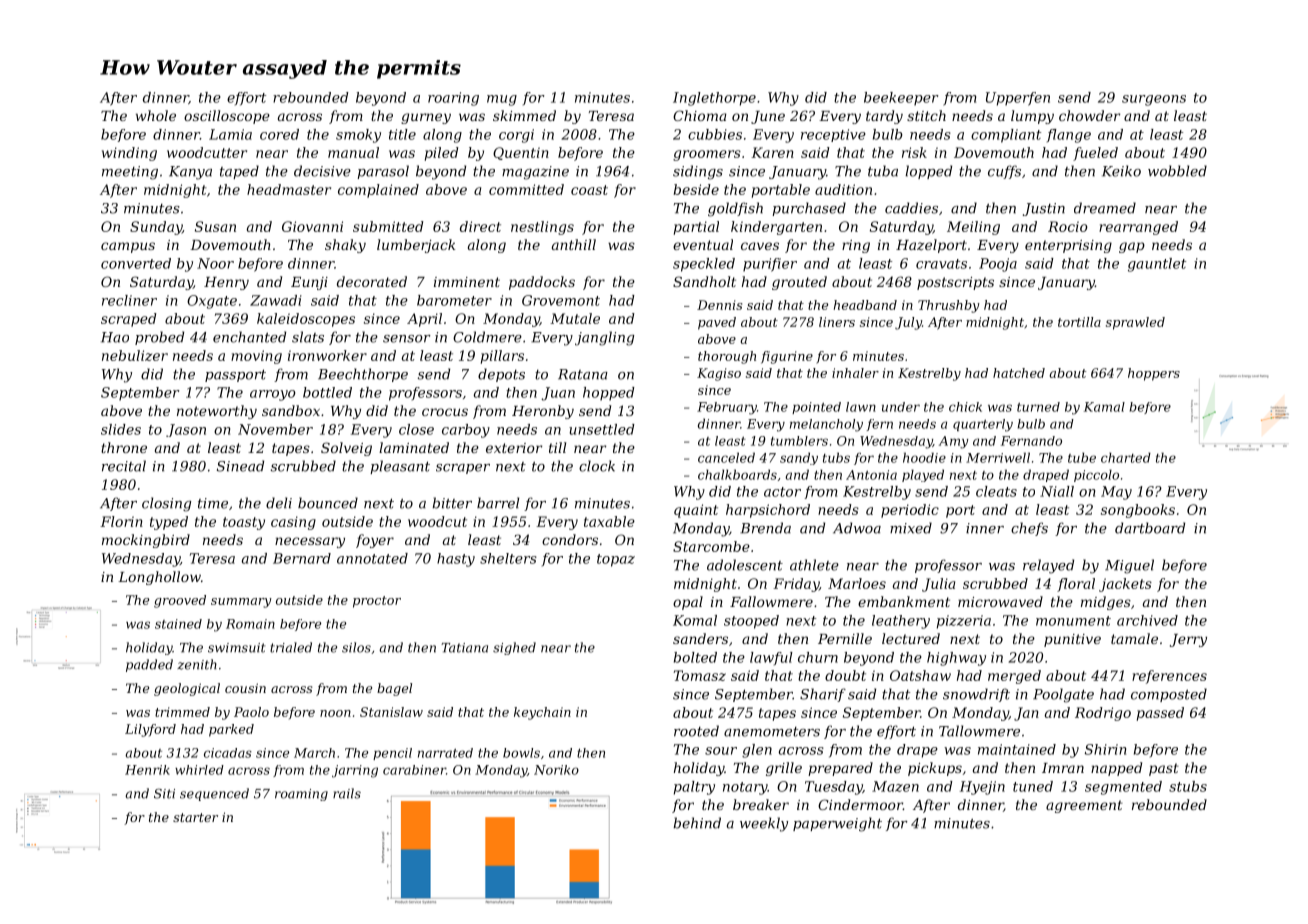 The height and width of the screenshot is (924, 1308). What do you see at coordinates (347, 793) in the screenshot?
I see `rails` at bounding box center [347, 793].
